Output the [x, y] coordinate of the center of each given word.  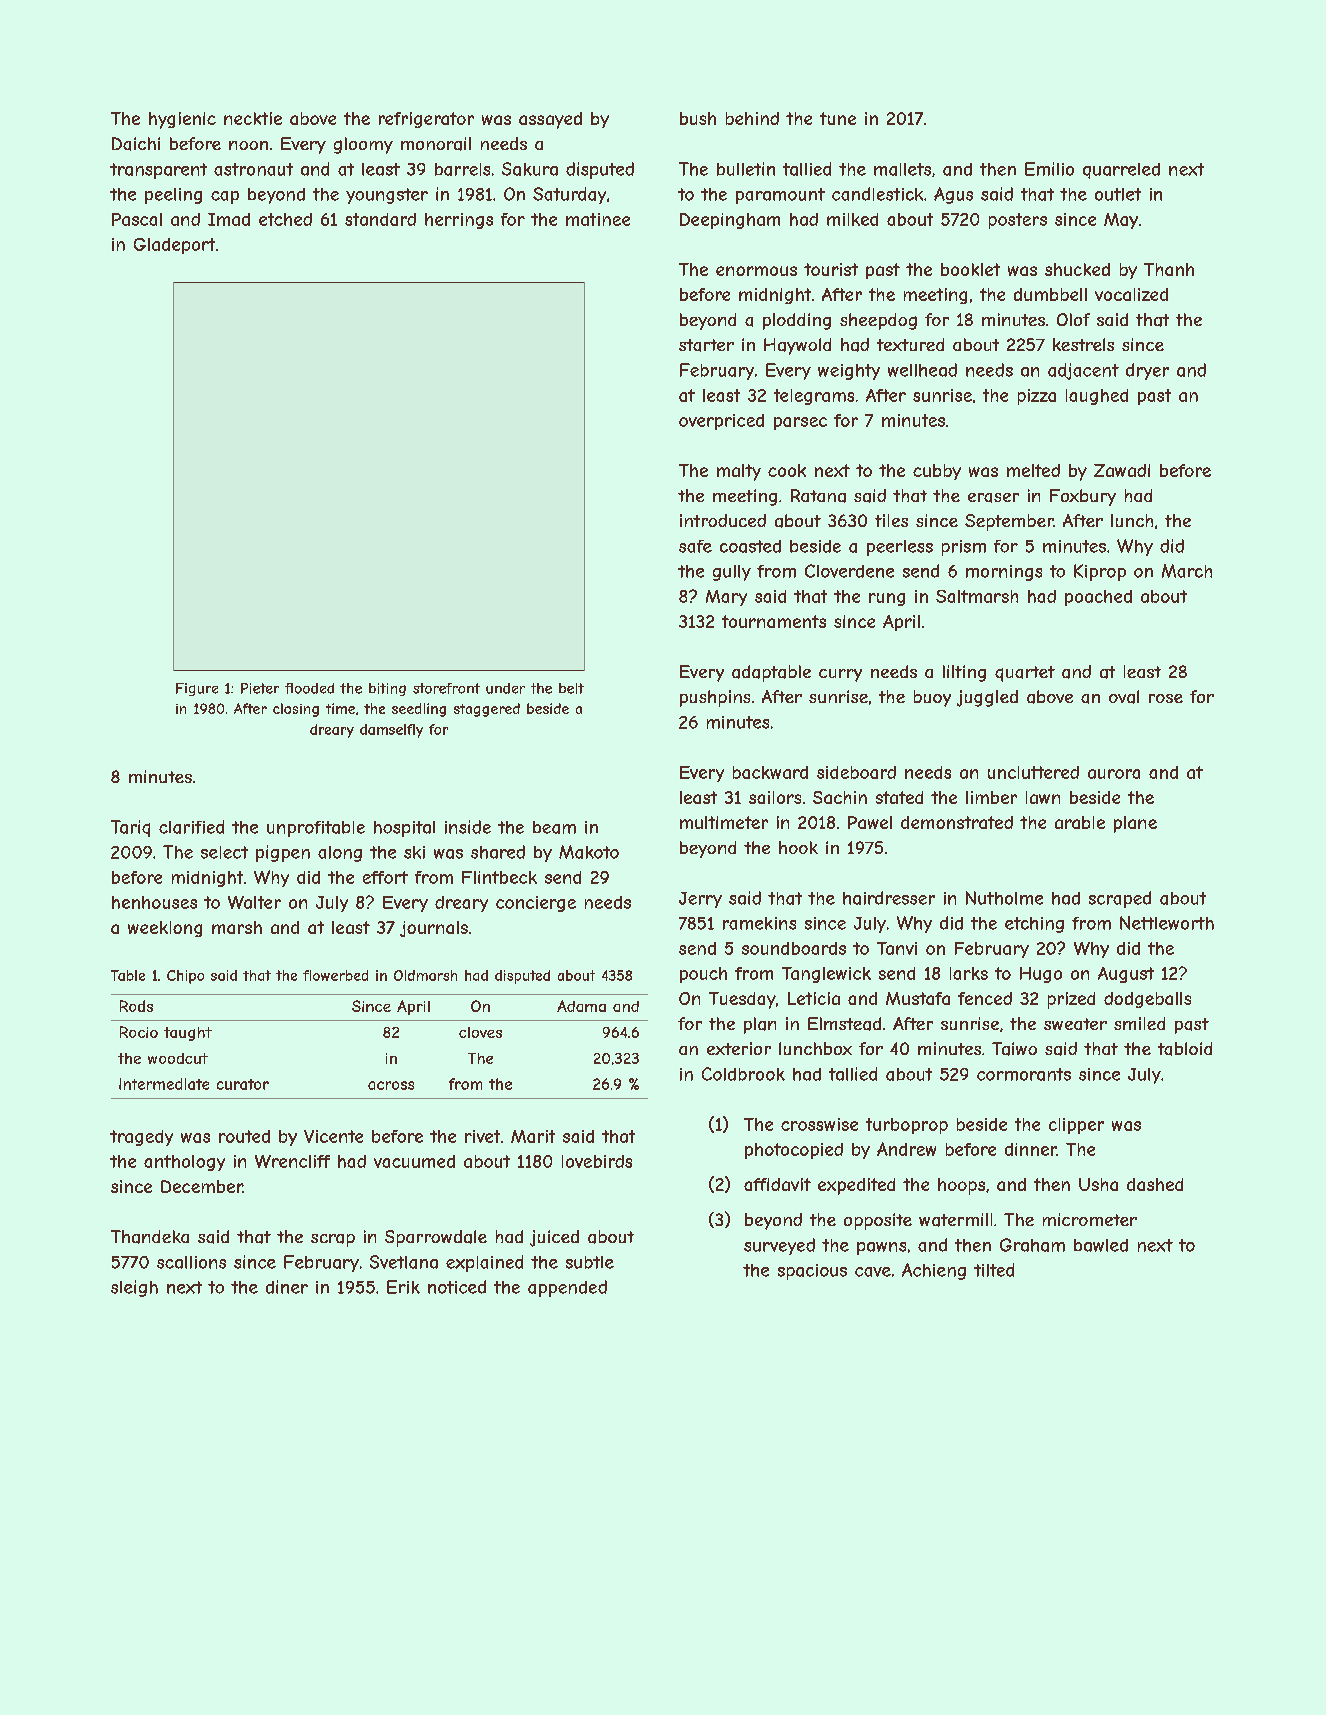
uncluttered [1033, 772]
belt [571, 688]
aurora [1114, 774]
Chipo [185, 977]
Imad [229, 219]
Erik [403, 1287]
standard [380, 219]
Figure [197, 689]
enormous [756, 271]
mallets [902, 169]
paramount [780, 196]
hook [798, 847]
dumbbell [1050, 294]
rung [887, 599]
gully [732, 573]
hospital [404, 829]
